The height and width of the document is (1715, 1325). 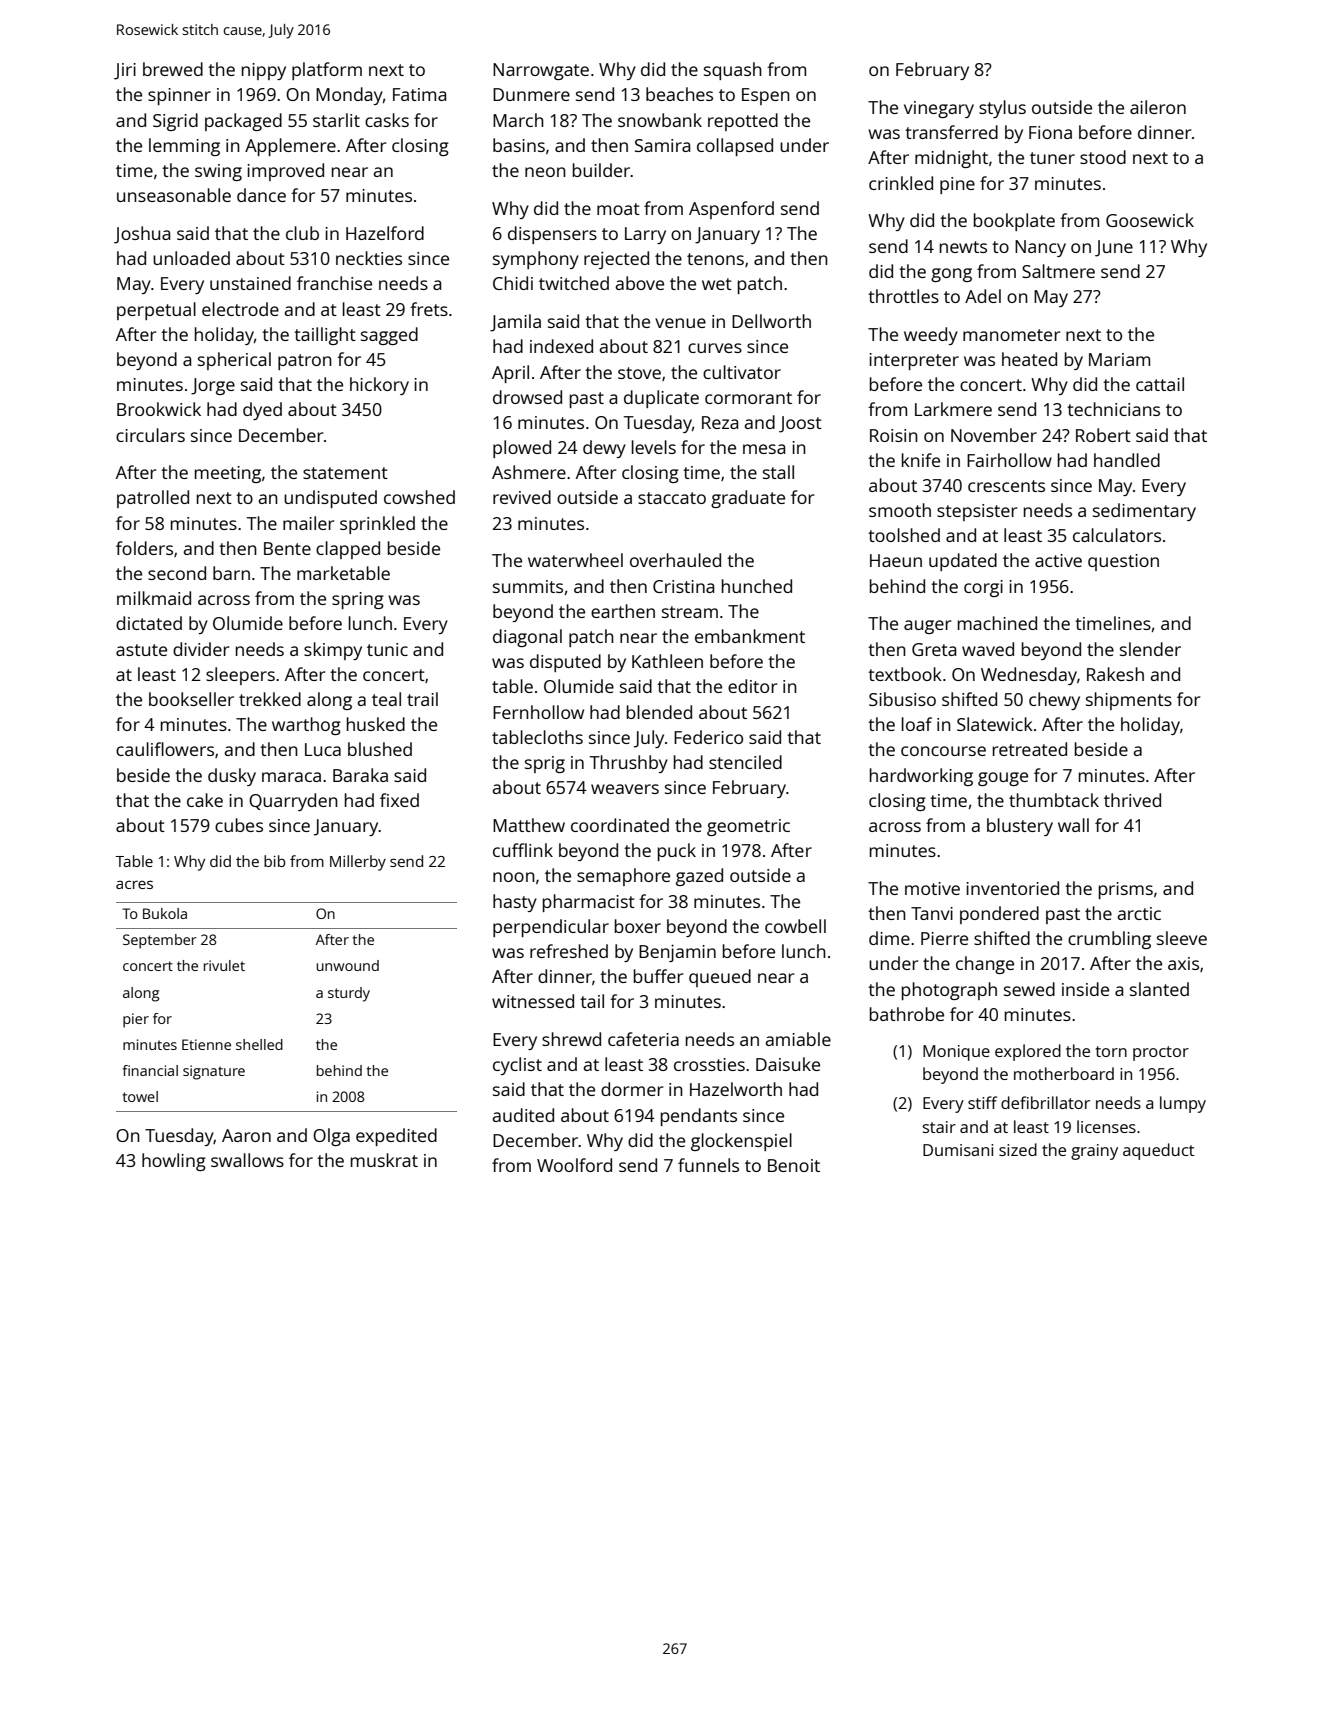 I want to click on stylus, so click(x=1002, y=109).
